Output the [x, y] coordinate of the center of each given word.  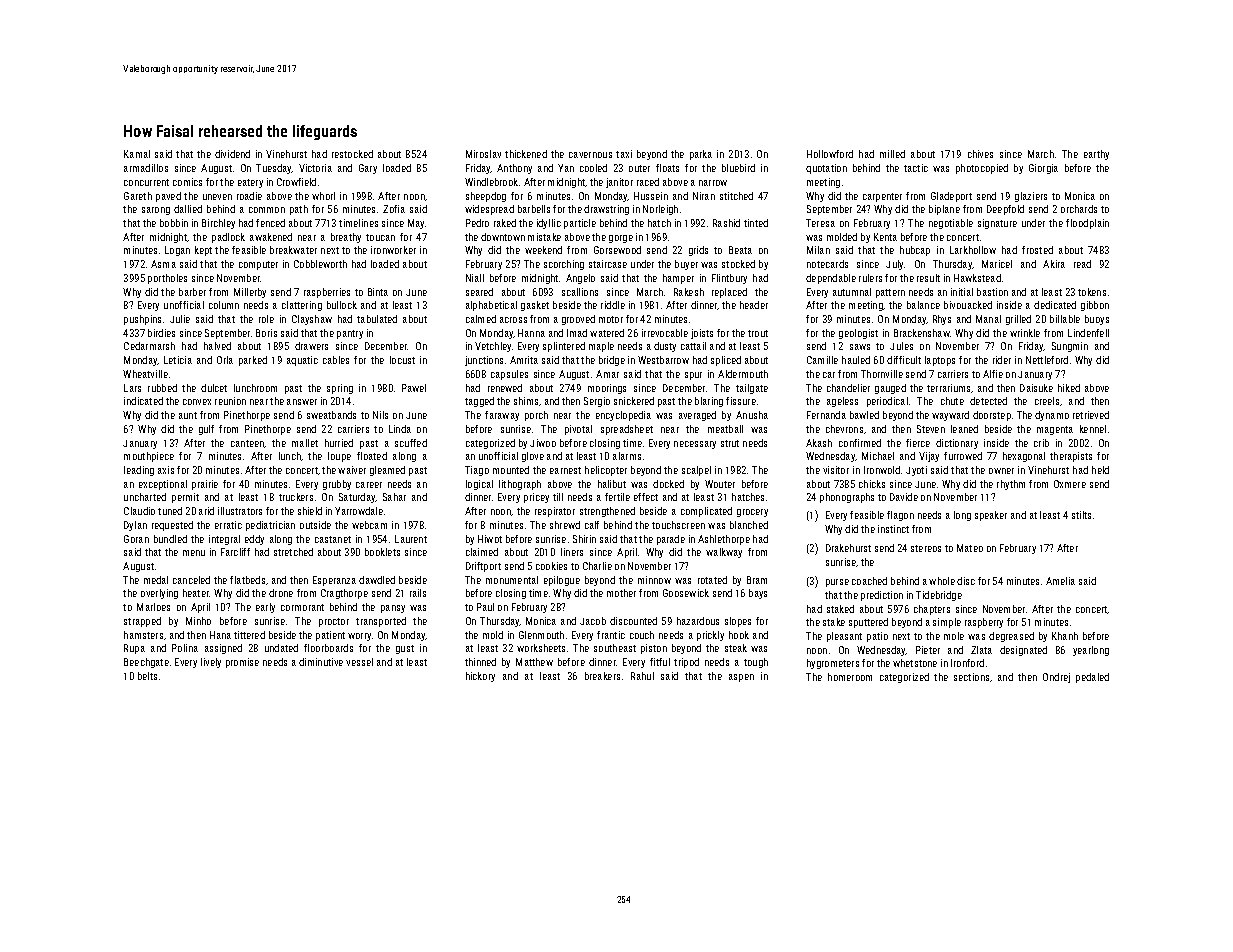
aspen [741, 678]
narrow [713, 183]
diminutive [321, 662]
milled [892, 154]
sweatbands [331, 415]
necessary [695, 445]
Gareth [138, 196]
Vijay [929, 457]
